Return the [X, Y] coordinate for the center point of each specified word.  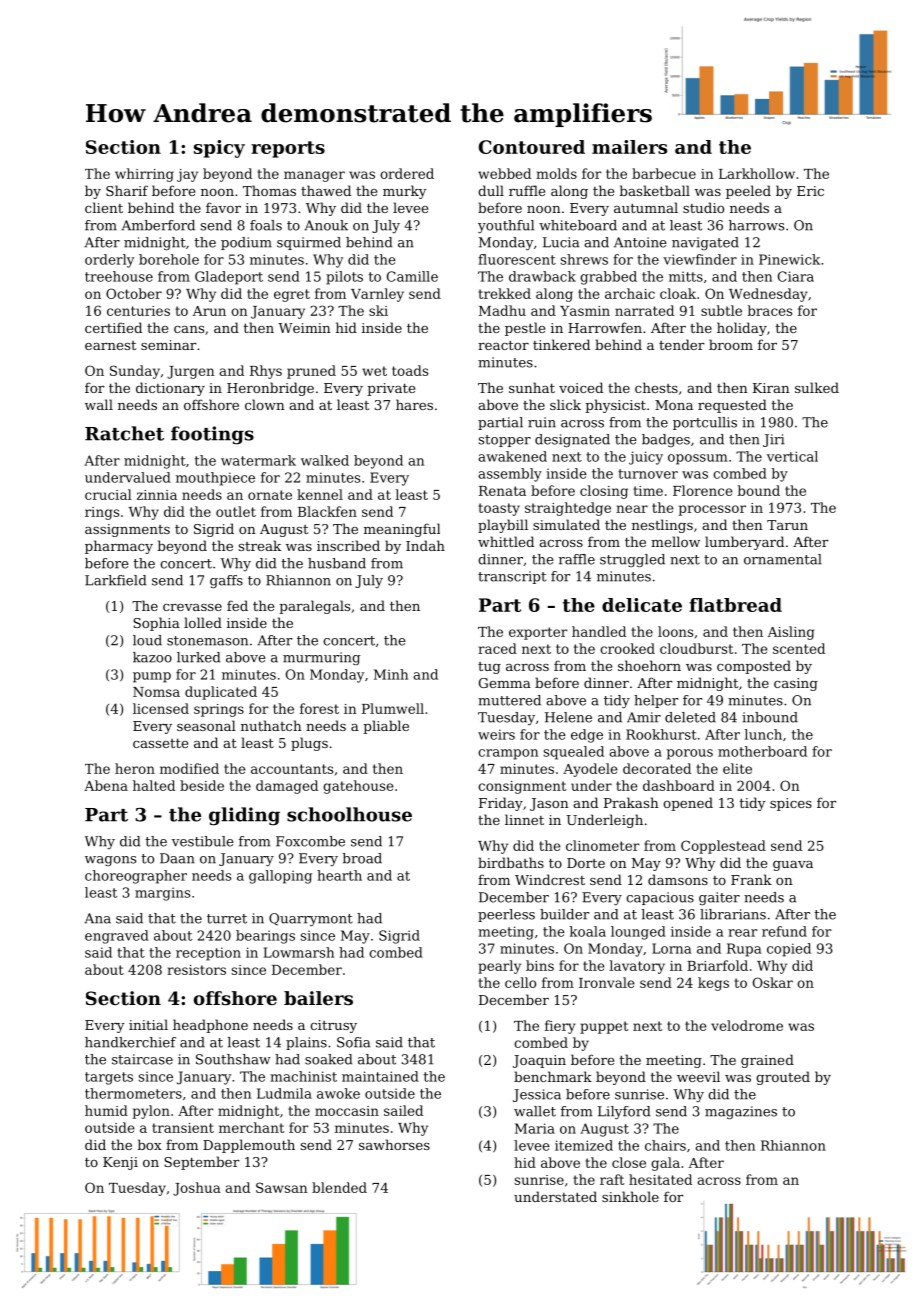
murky [404, 192]
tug [489, 668]
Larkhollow [757, 173]
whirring [144, 175]
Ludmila [284, 1093]
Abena [106, 785]
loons [675, 631]
